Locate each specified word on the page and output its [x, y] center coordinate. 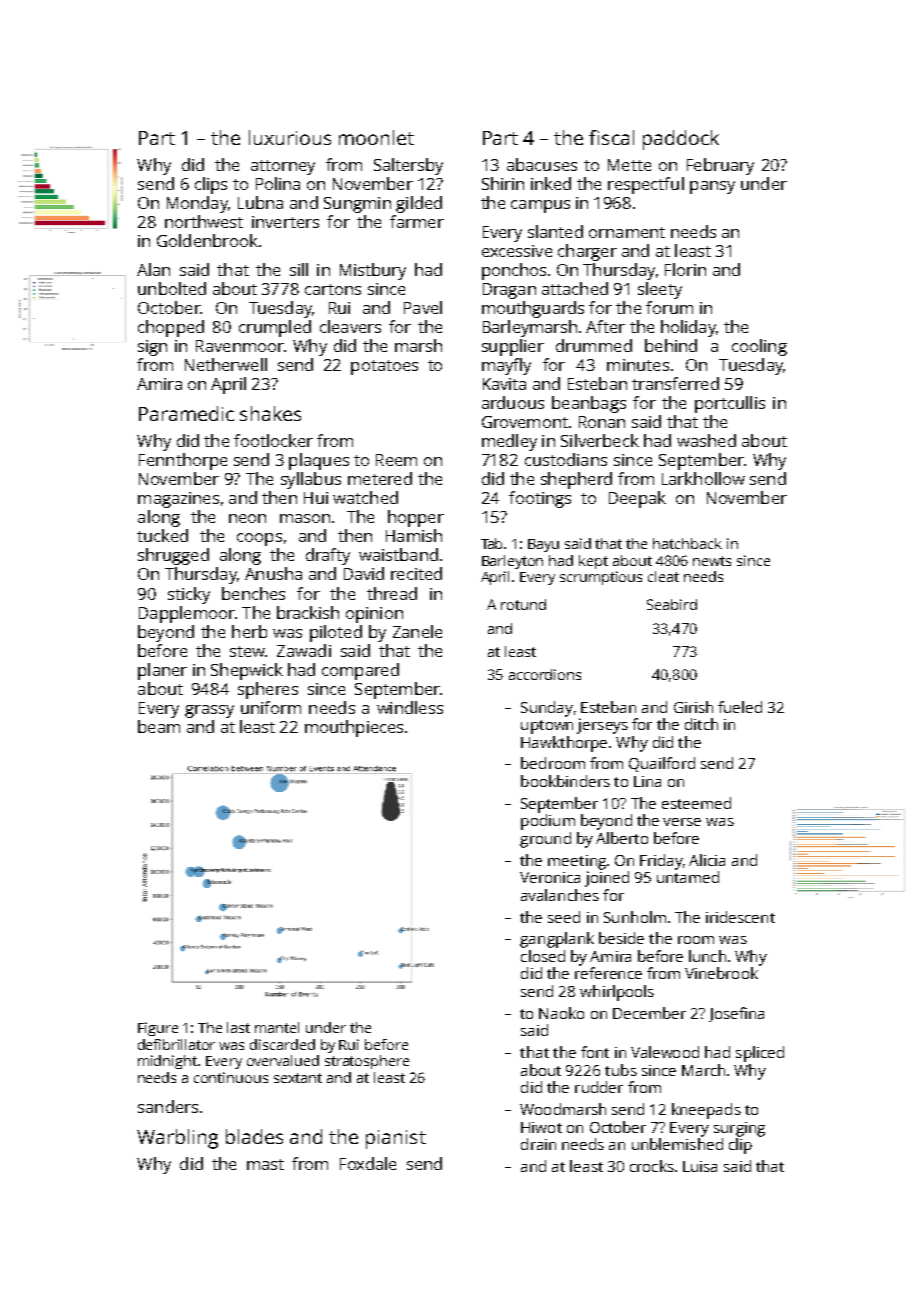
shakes [270, 413]
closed [543, 956]
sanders [168, 1106]
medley [509, 442]
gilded [419, 204]
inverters [285, 222]
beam [159, 726]
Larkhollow [703, 478]
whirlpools [617, 993]
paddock [681, 140]
